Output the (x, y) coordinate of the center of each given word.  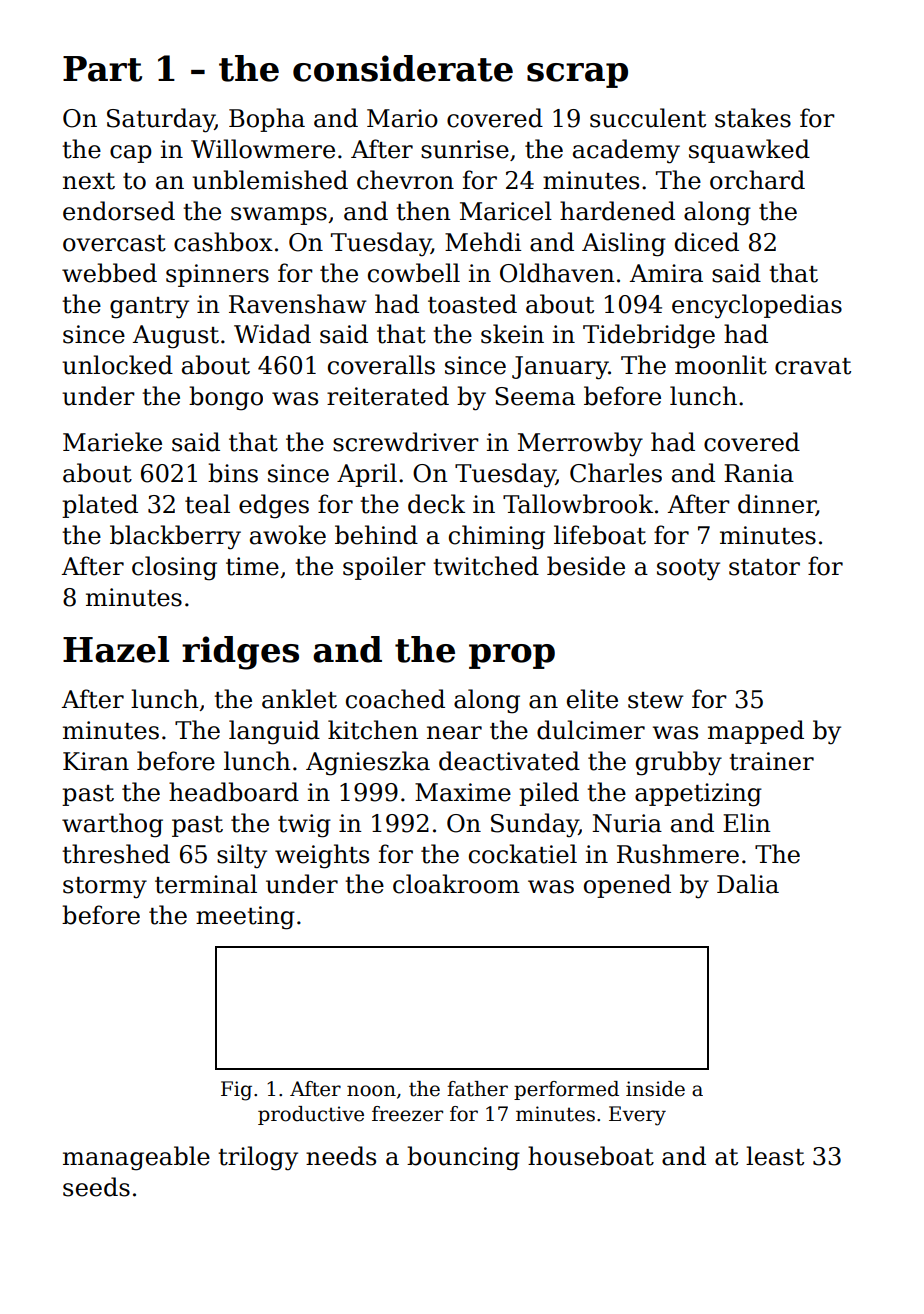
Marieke (112, 442)
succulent (648, 118)
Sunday (535, 825)
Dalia (748, 884)
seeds (96, 1187)
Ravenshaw (297, 304)
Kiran (96, 761)
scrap (577, 75)
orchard (757, 180)
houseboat (591, 1156)
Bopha (267, 120)
